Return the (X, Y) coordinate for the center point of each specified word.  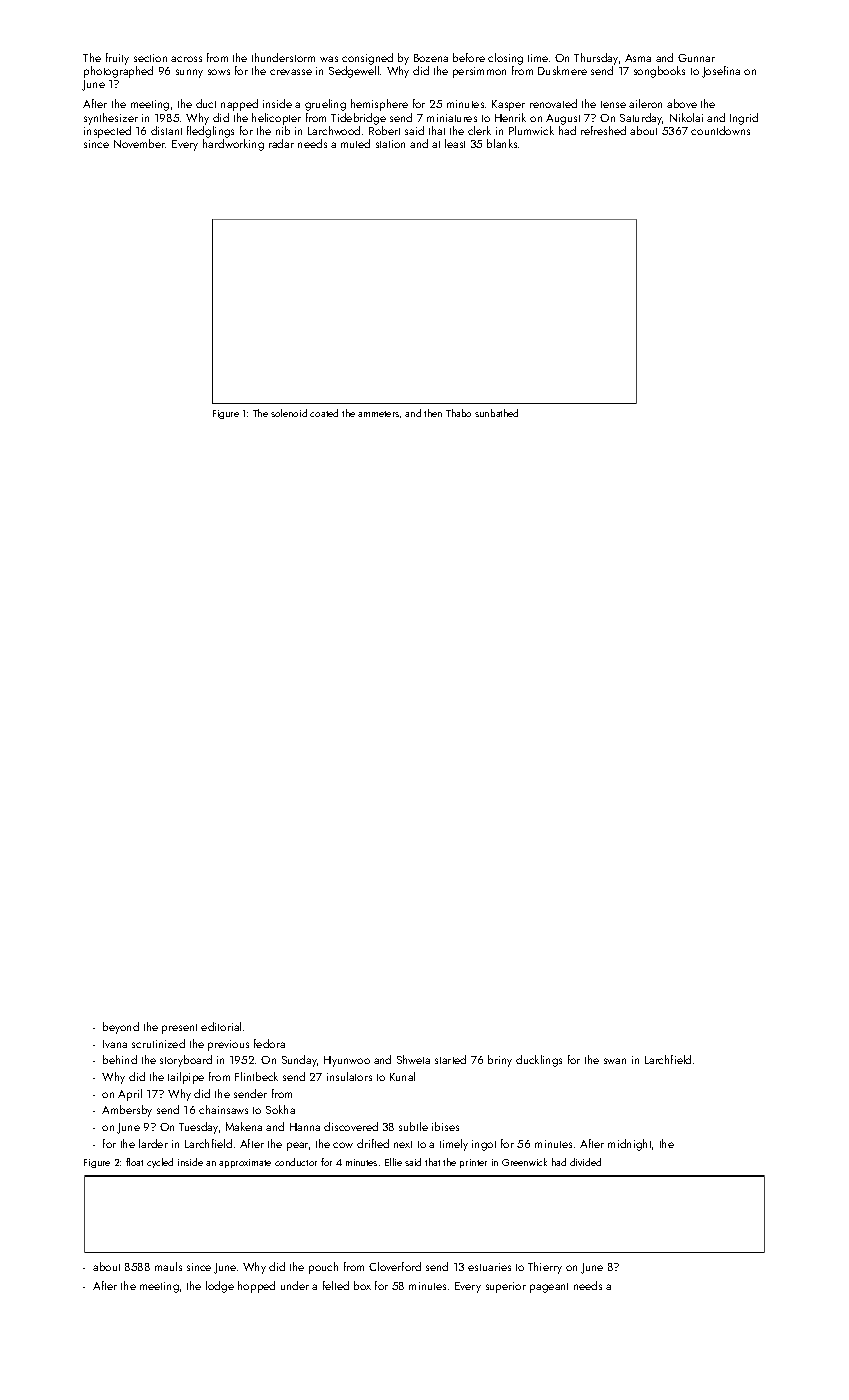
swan (615, 1061)
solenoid (289, 413)
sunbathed (496, 413)
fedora (269, 1043)
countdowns (720, 130)
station (390, 144)
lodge (220, 1287)
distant (166, 130)
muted (355, 143)
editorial (221, 1026)
